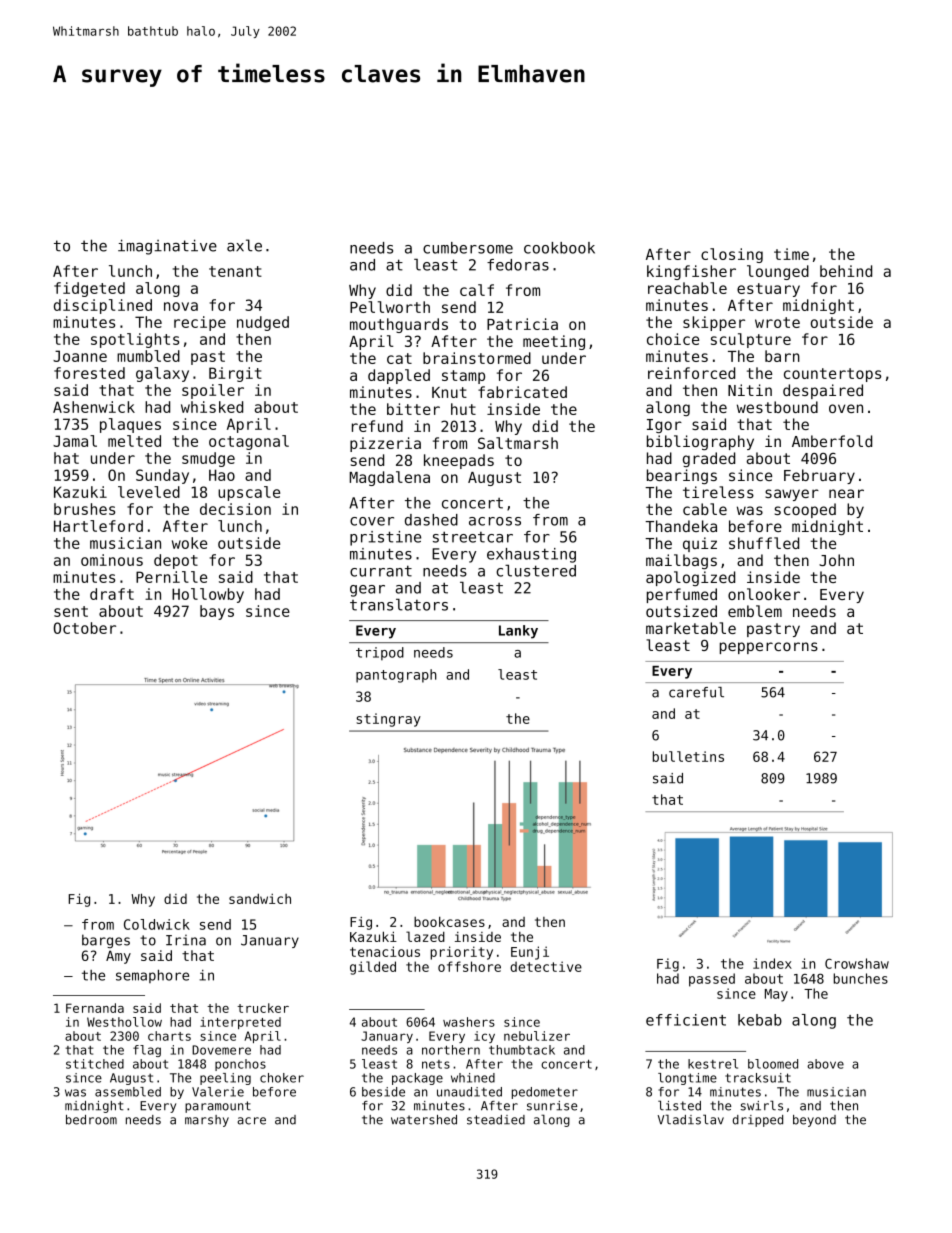  What do you see at coordinates (75, 441) in the page?
I see `Jamal` at bounding box center [75, 441].
